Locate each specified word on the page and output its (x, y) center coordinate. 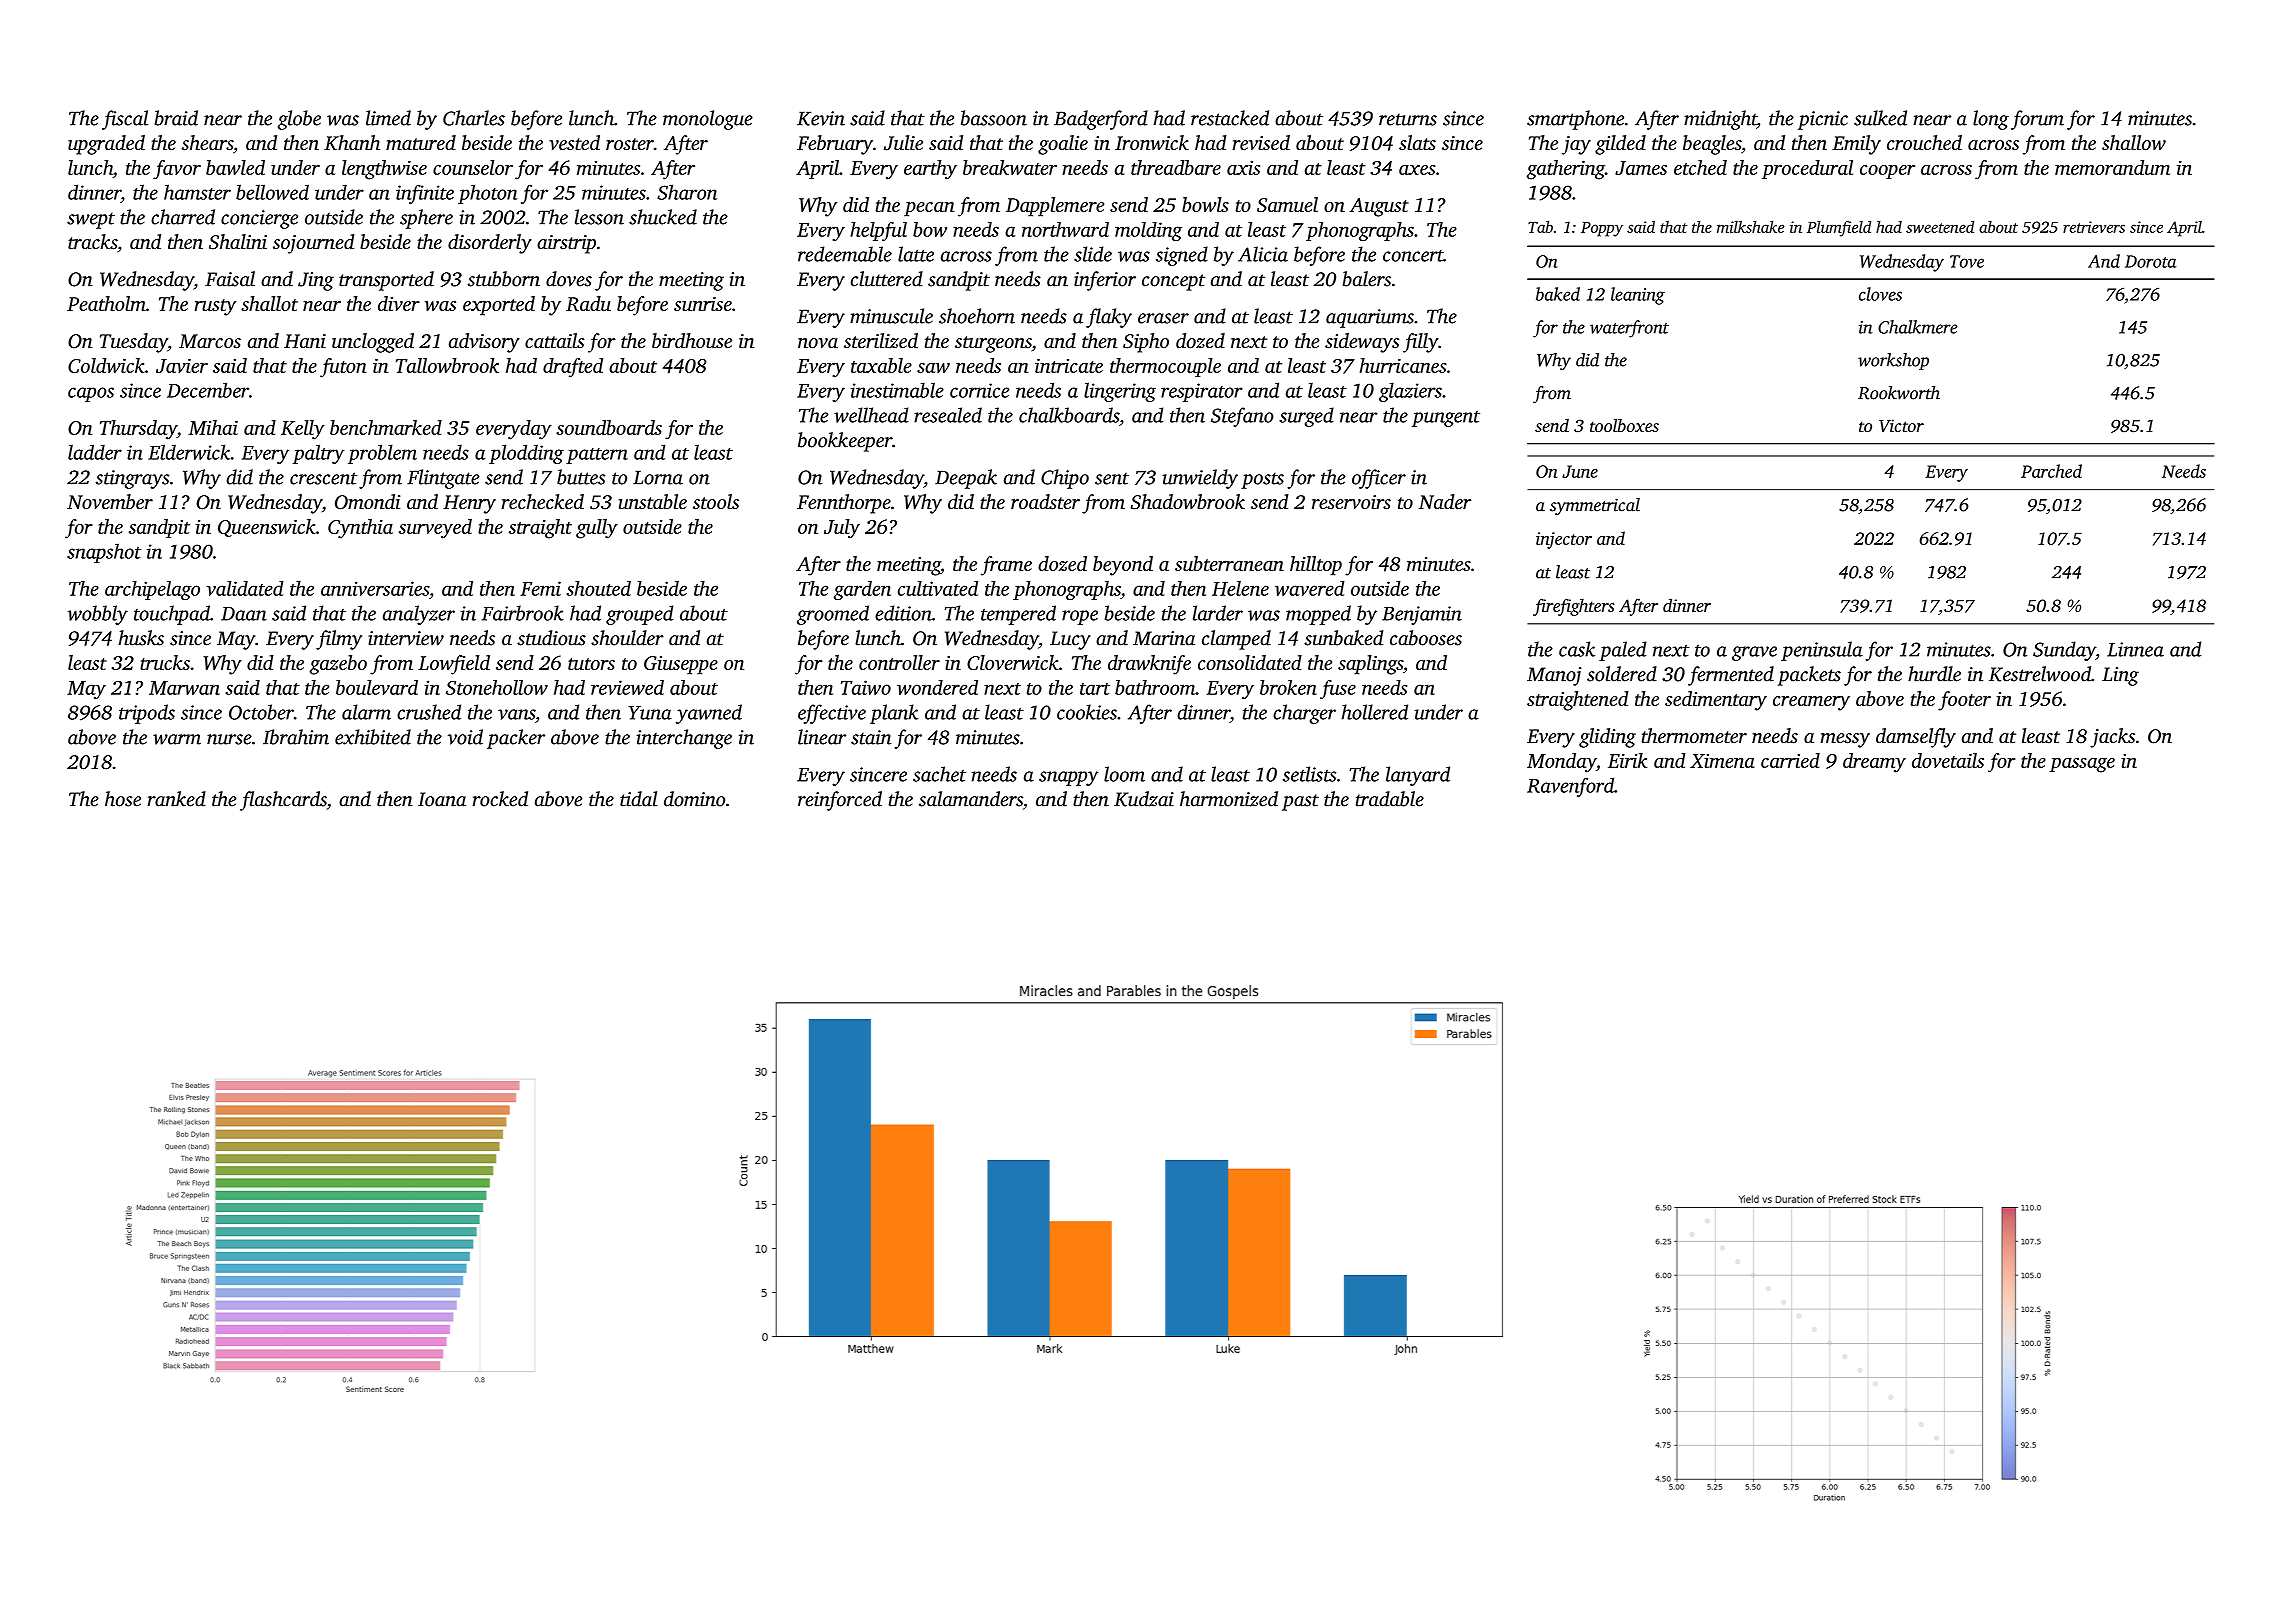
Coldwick (106, 365)
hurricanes (1403, 365)
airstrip (566, 244)
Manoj (1554, 676)
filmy (339, 640)
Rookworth (1899, 393)
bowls (1205, 204)
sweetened (1940, 227)
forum (2037, 120)
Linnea (2135, 649)
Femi (540, 588)
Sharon (687, 192)
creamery (1811, 703)
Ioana (442, 799)
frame (1006, 566)
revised (1261, 142)
